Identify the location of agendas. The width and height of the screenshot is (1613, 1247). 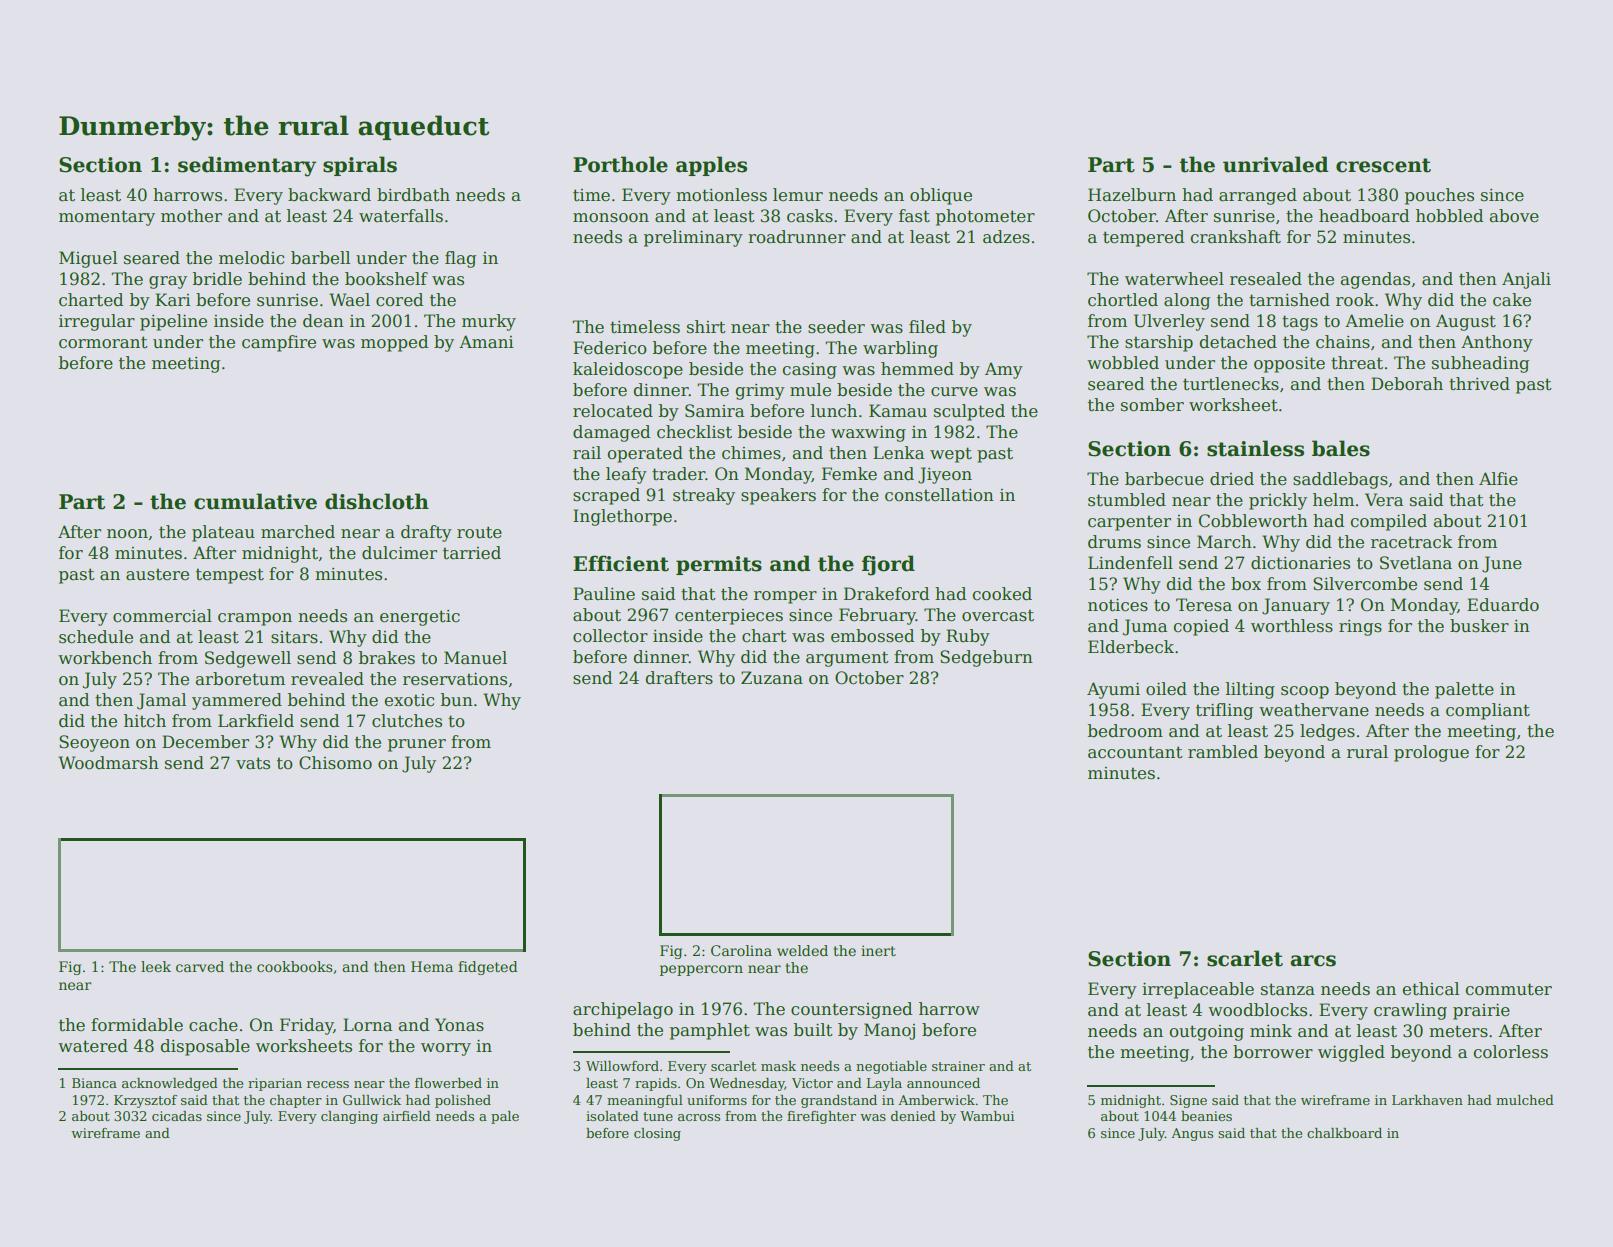
(1375, 280).
